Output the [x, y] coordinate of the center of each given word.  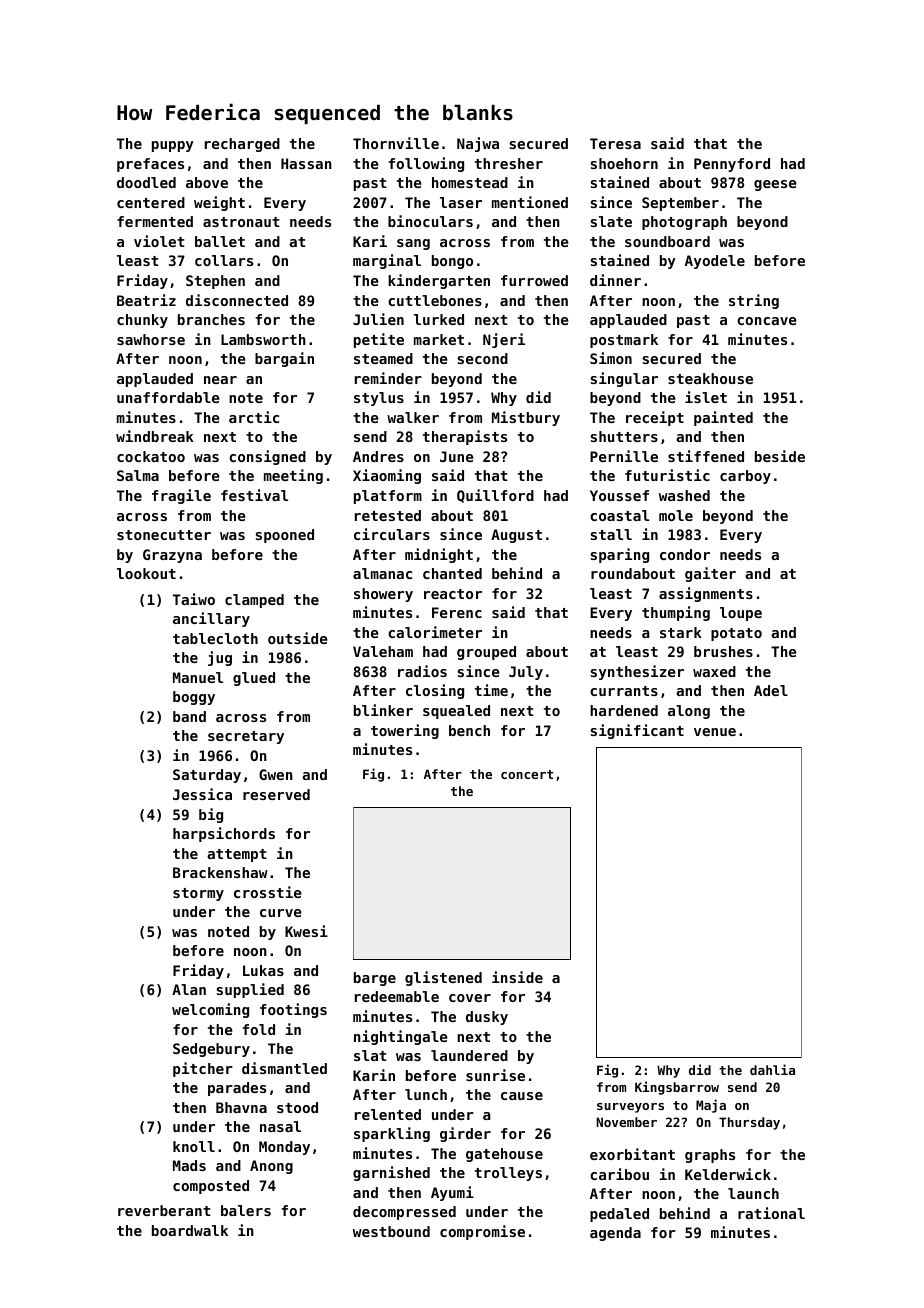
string [754, 301]
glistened [443, 978]
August [516, 536]
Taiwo [194, 599]
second [482, 358]
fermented [155, 221]
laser [461, 202]
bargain [284, 359]
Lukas [263, 970]
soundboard [667, 241]
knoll [194, 1146]
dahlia [772, 1069]
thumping [676, 613]
